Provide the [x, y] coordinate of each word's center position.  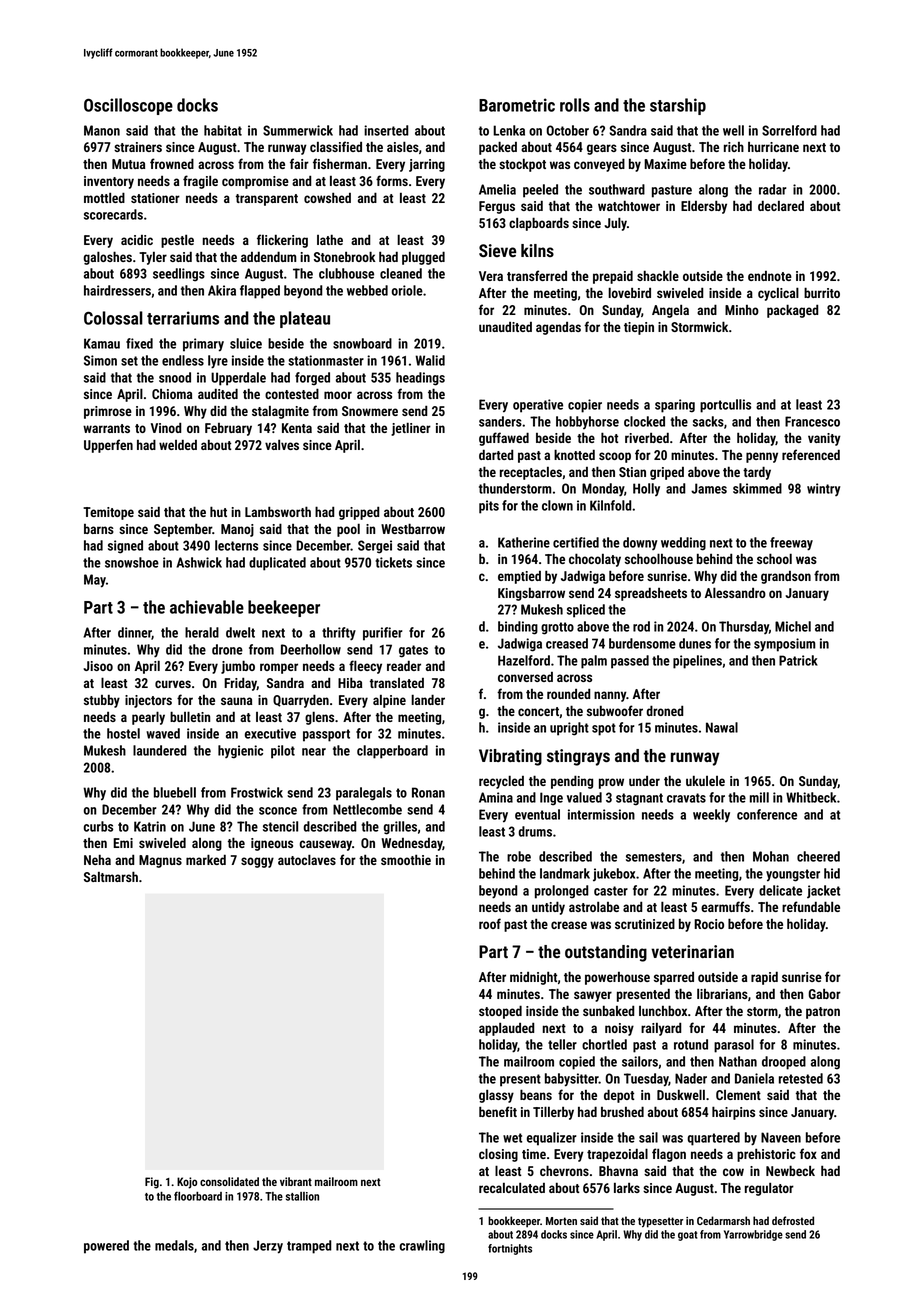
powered [106, 1247]
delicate [780, 890]
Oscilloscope [128, 106]
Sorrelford [789, 130]
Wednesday [412, 844]
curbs [98, 826]
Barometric [517, 105]
